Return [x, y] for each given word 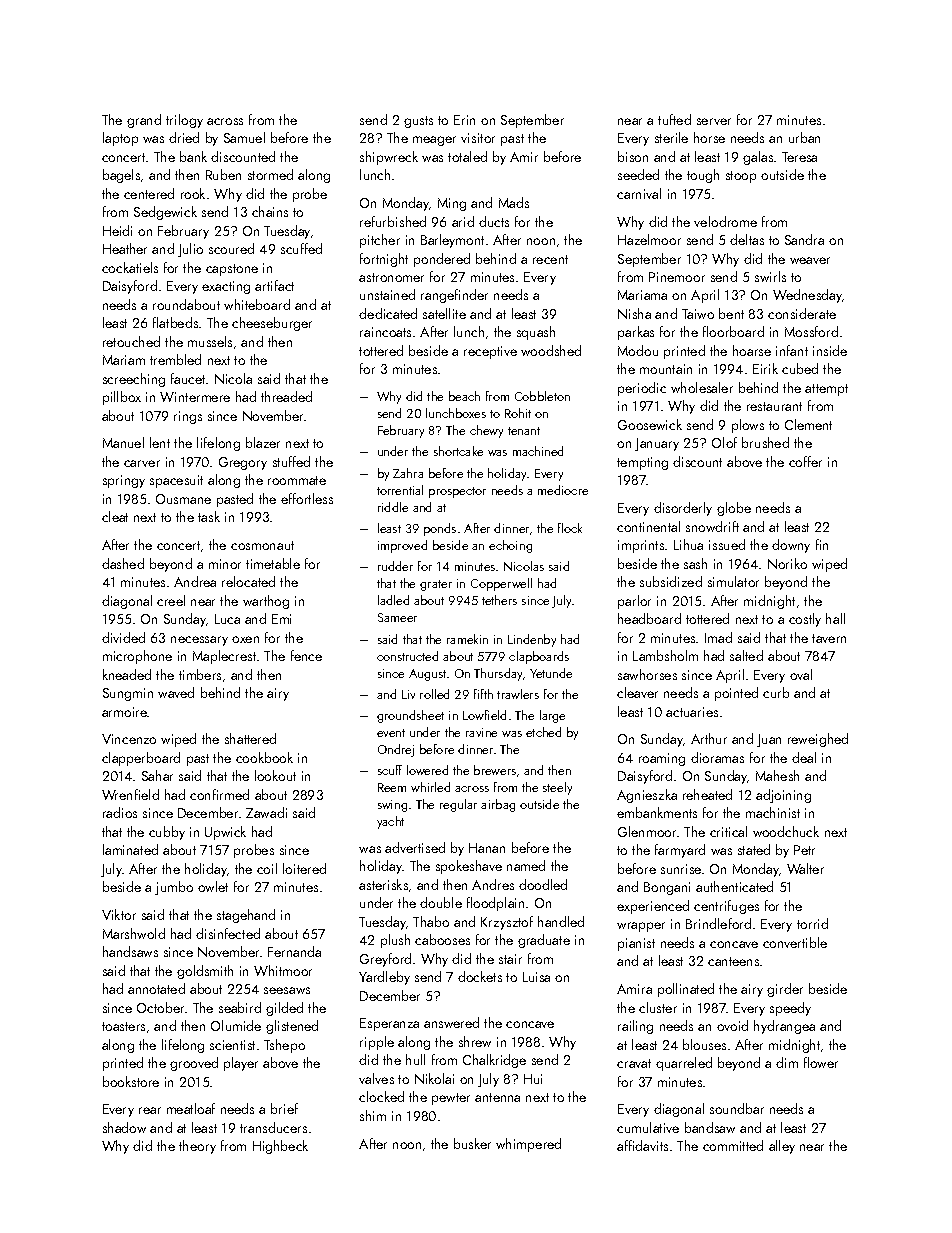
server [714, 121]
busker [472, 1143]
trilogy [184, 121]
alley [782, 1147]
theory [197, 1147]
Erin [464, 120]
